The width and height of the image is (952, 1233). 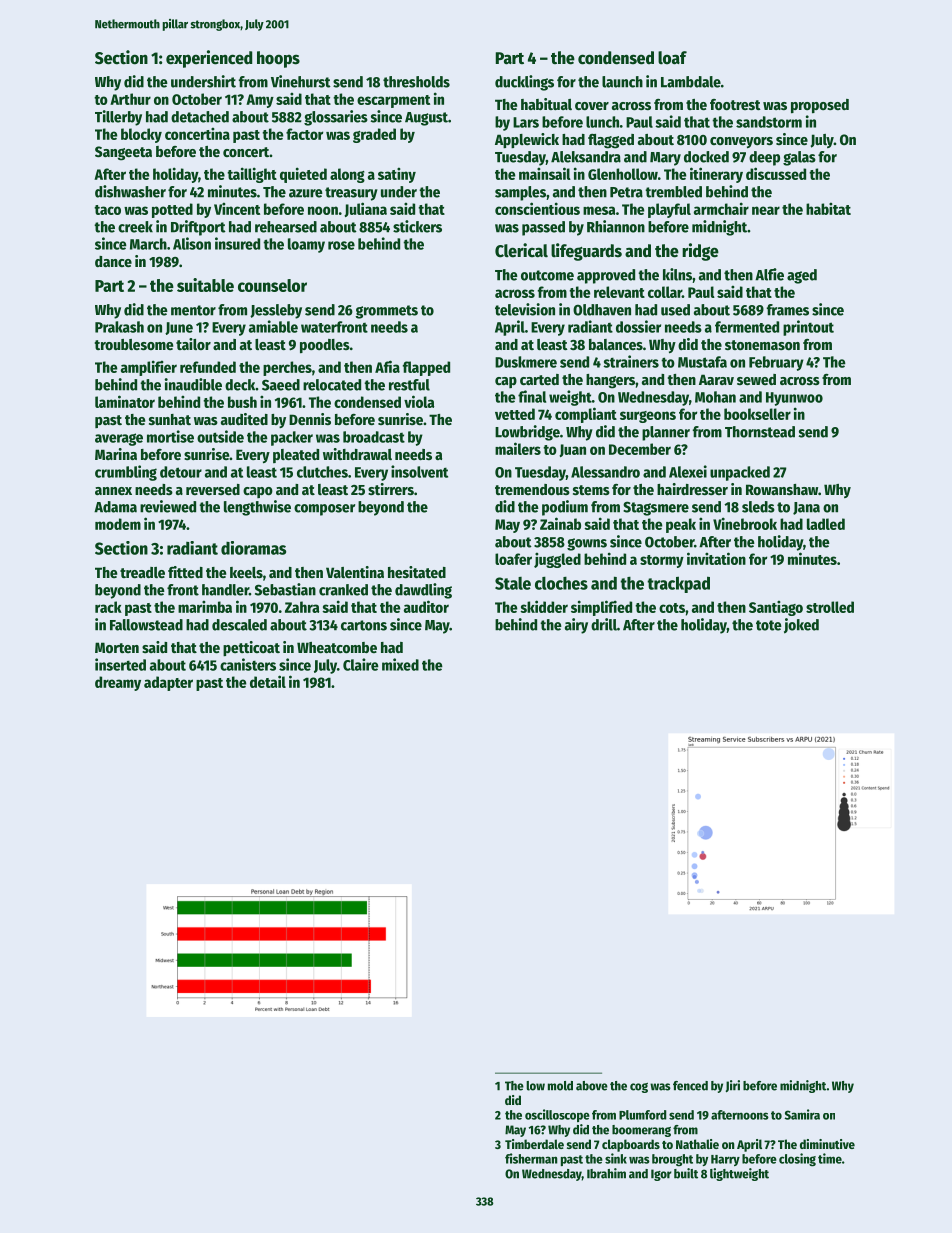 I want to click on dreamy, so click(x=118, y=683).
